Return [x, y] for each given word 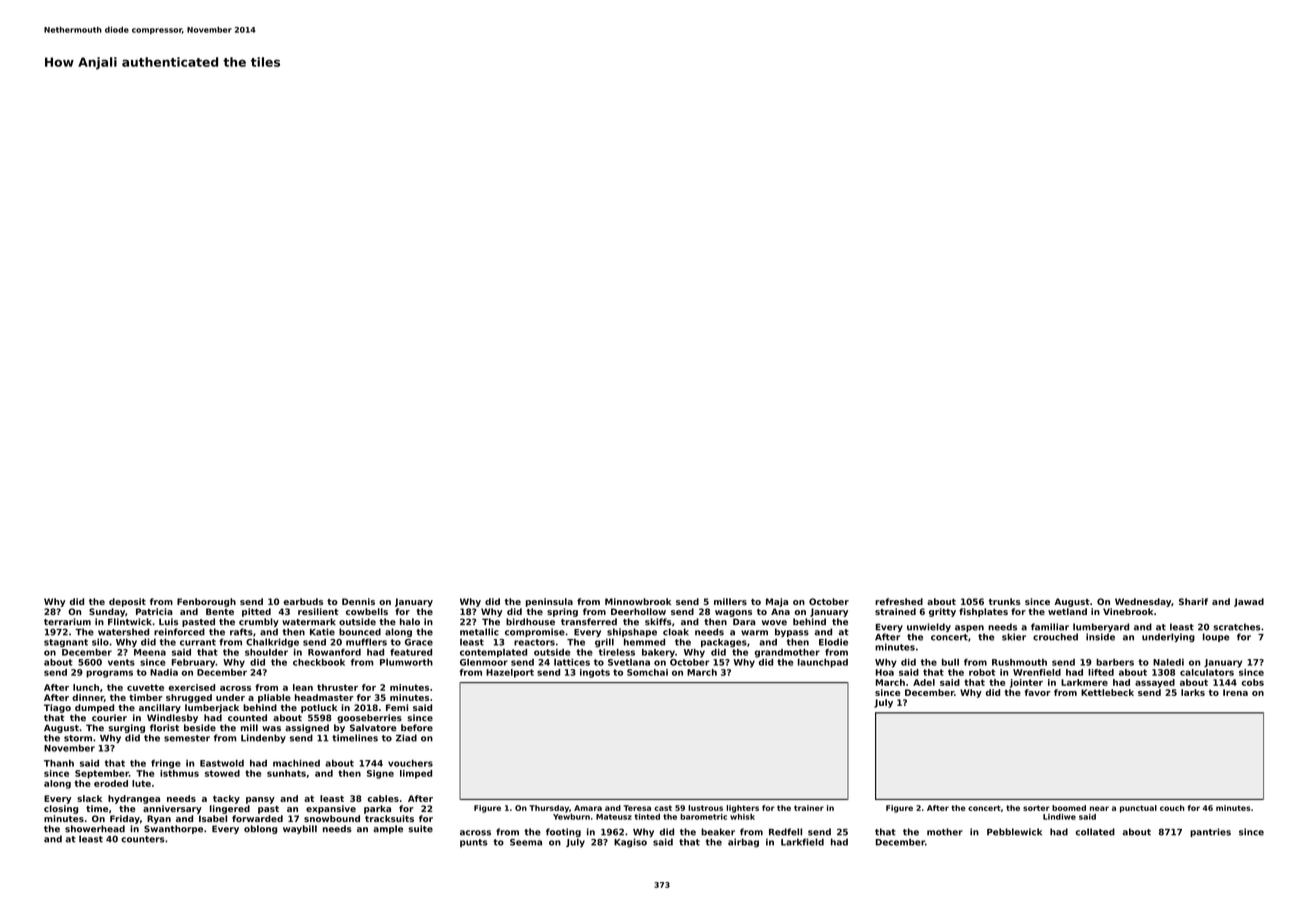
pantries [1210, 832]
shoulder [266, 652]
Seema [526, 842]
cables [383, 798]
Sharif [1193, 601]
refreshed [899, 601]
